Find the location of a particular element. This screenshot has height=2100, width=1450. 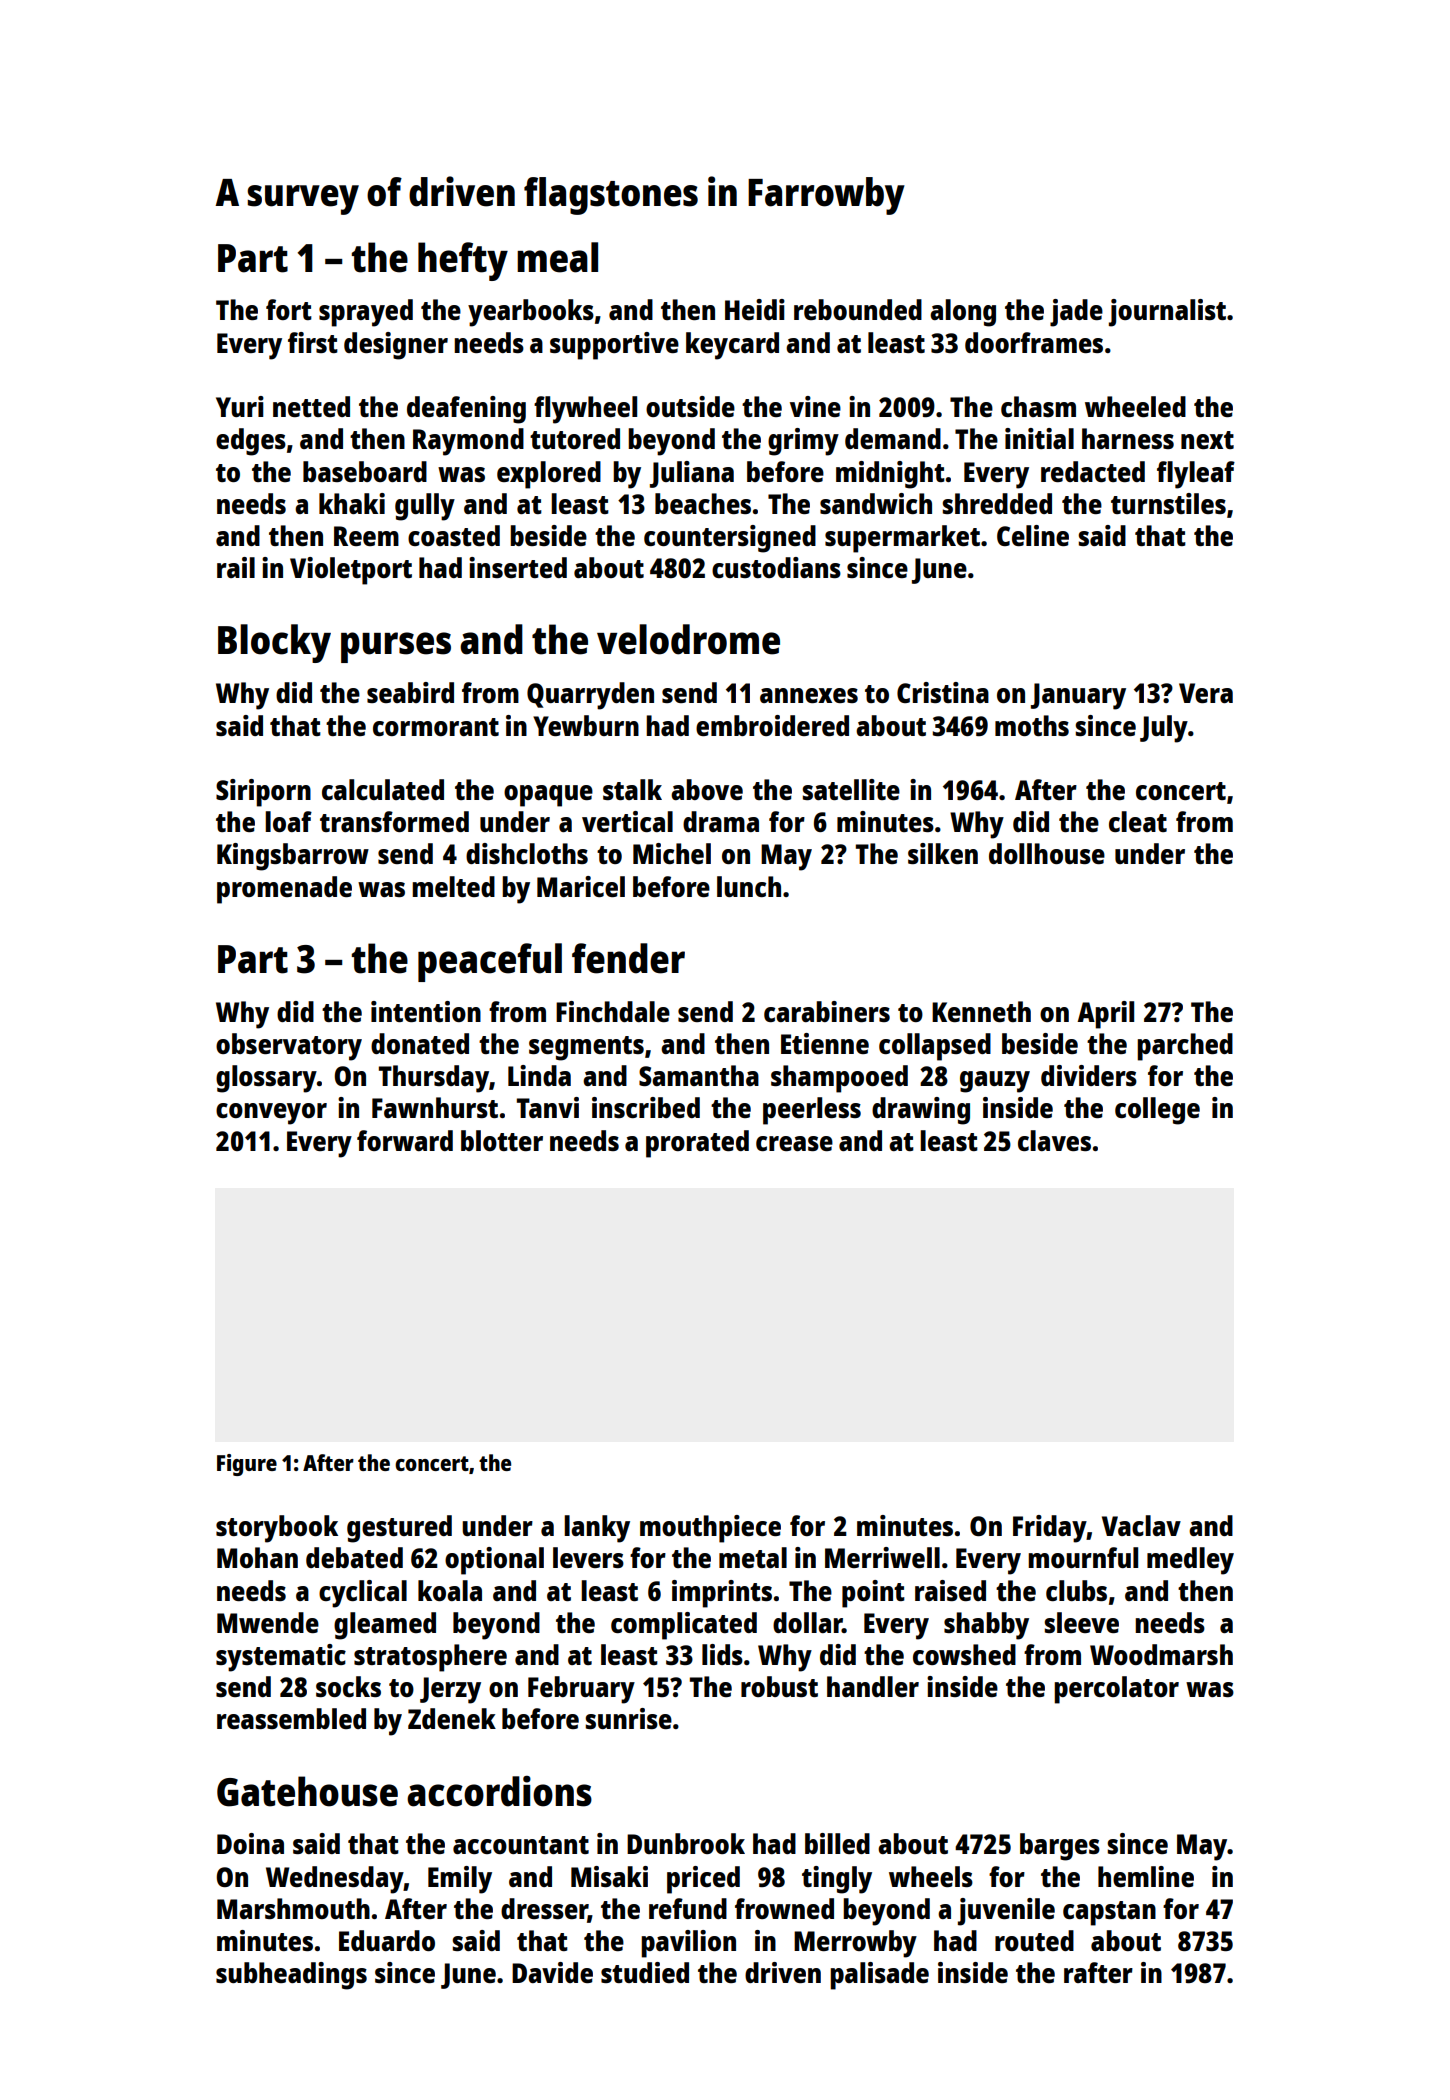

subheadings is located at coordinates (291, 1976).
